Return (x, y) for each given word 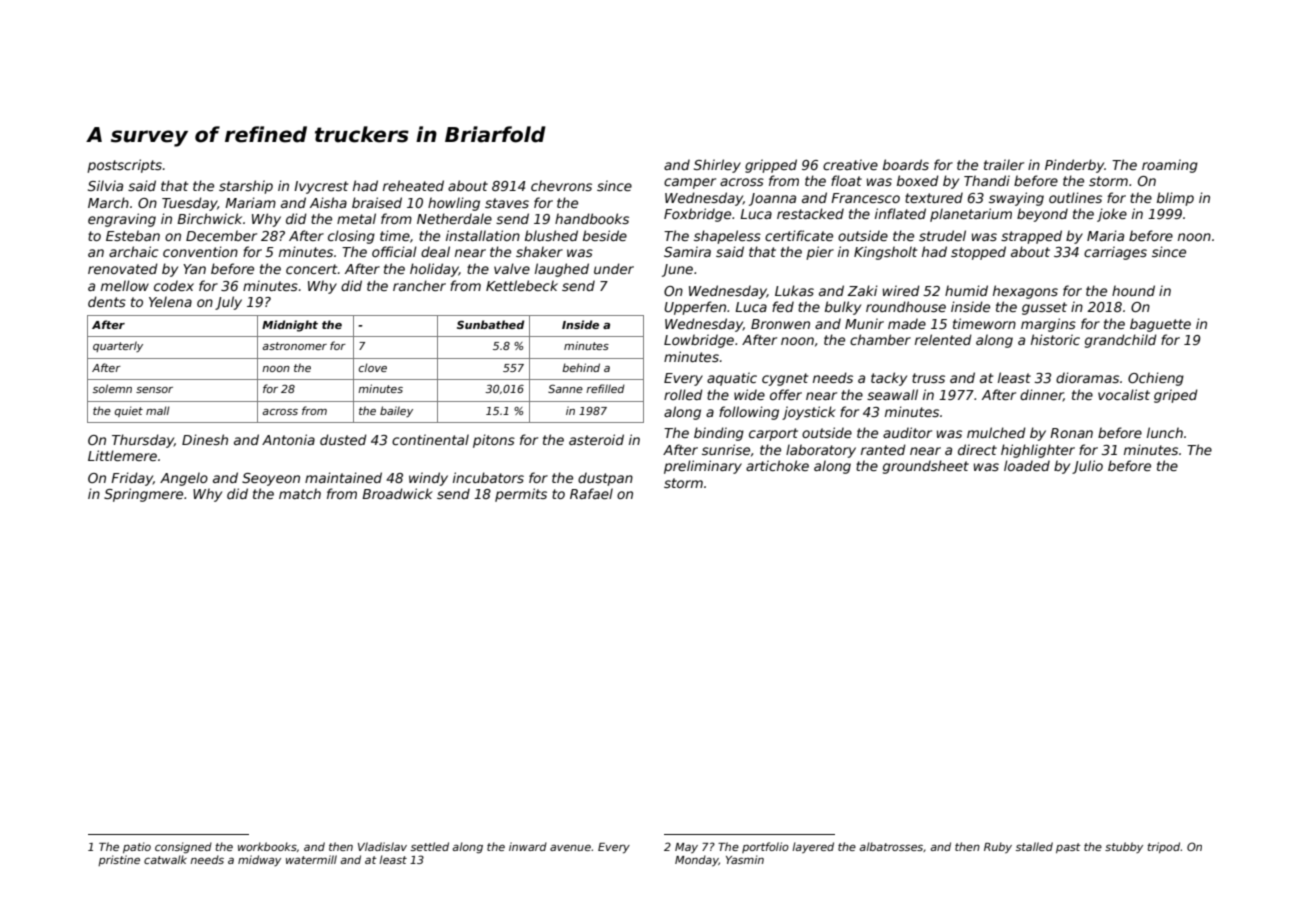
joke (1112, 215)
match (300, 493)
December (221, 235)
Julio (1087, 467)
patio (137, 847)
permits (521, 495)
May (686, 848)
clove (373, 367)
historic (1055, 339)
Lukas (794, 290)
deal (435, 251)
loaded (1027, 465)
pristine (119, 860)
